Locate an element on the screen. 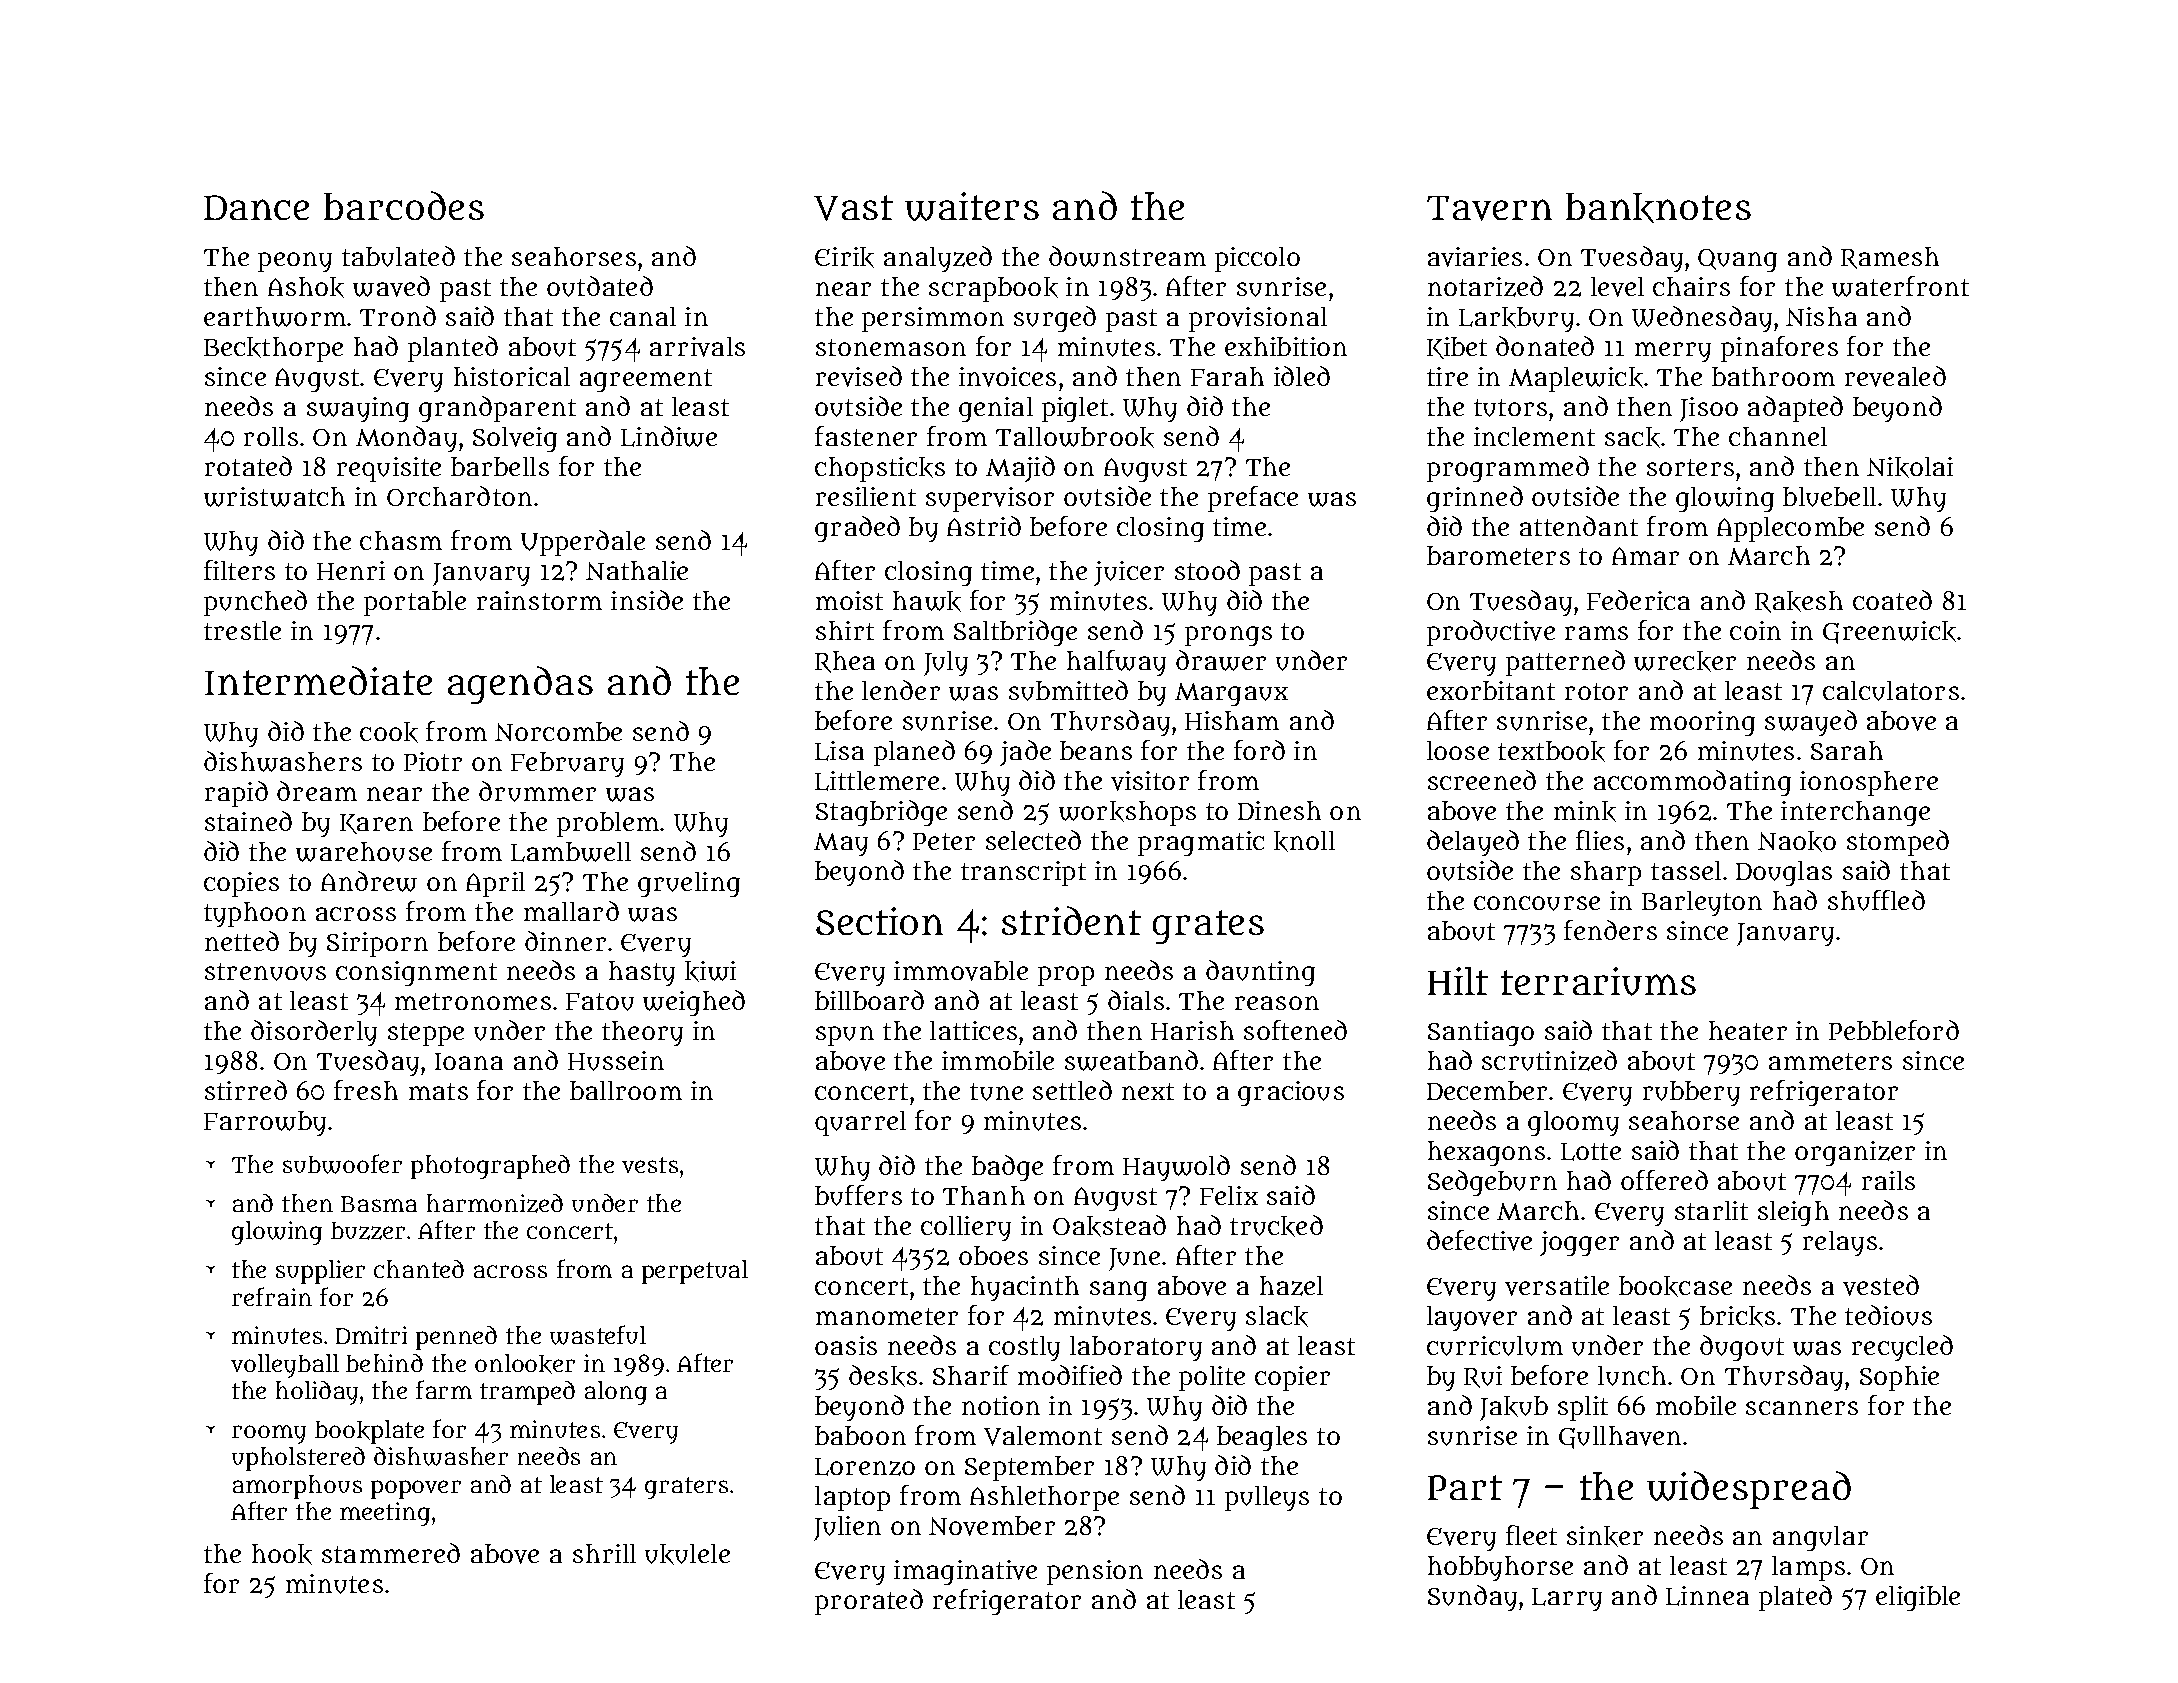 The height and width of the screenshot is (1683, 2178). offered is located at coordinates (1664, 1180).
